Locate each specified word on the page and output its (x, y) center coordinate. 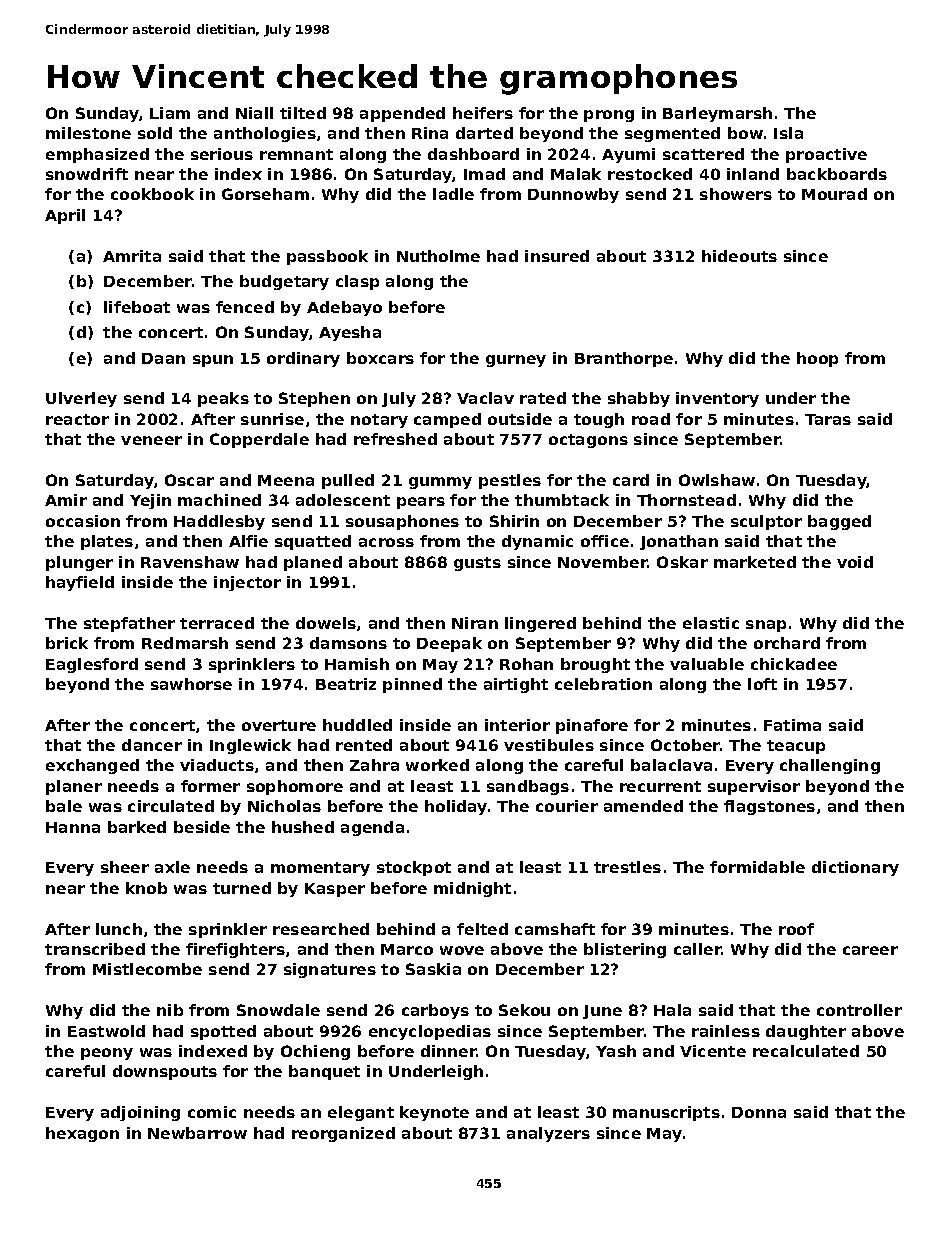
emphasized (97, 155)
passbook (327, 257)
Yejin (150, 501)
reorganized (343, 1134)
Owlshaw (717, 480)
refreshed (395, 439)
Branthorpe (624, 359)
